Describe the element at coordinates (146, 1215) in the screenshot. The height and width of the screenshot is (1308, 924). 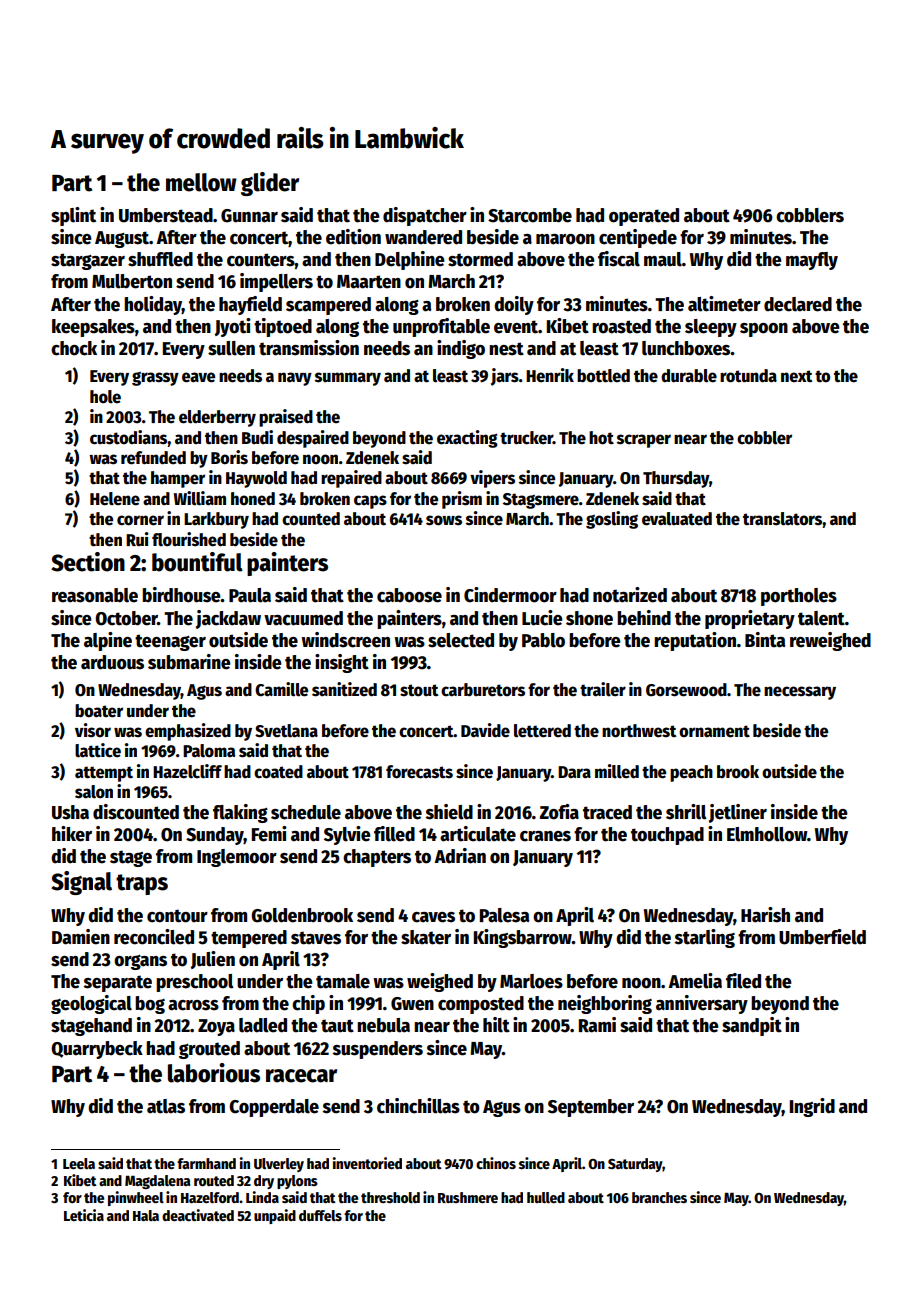
I see `Hala` at that location.
